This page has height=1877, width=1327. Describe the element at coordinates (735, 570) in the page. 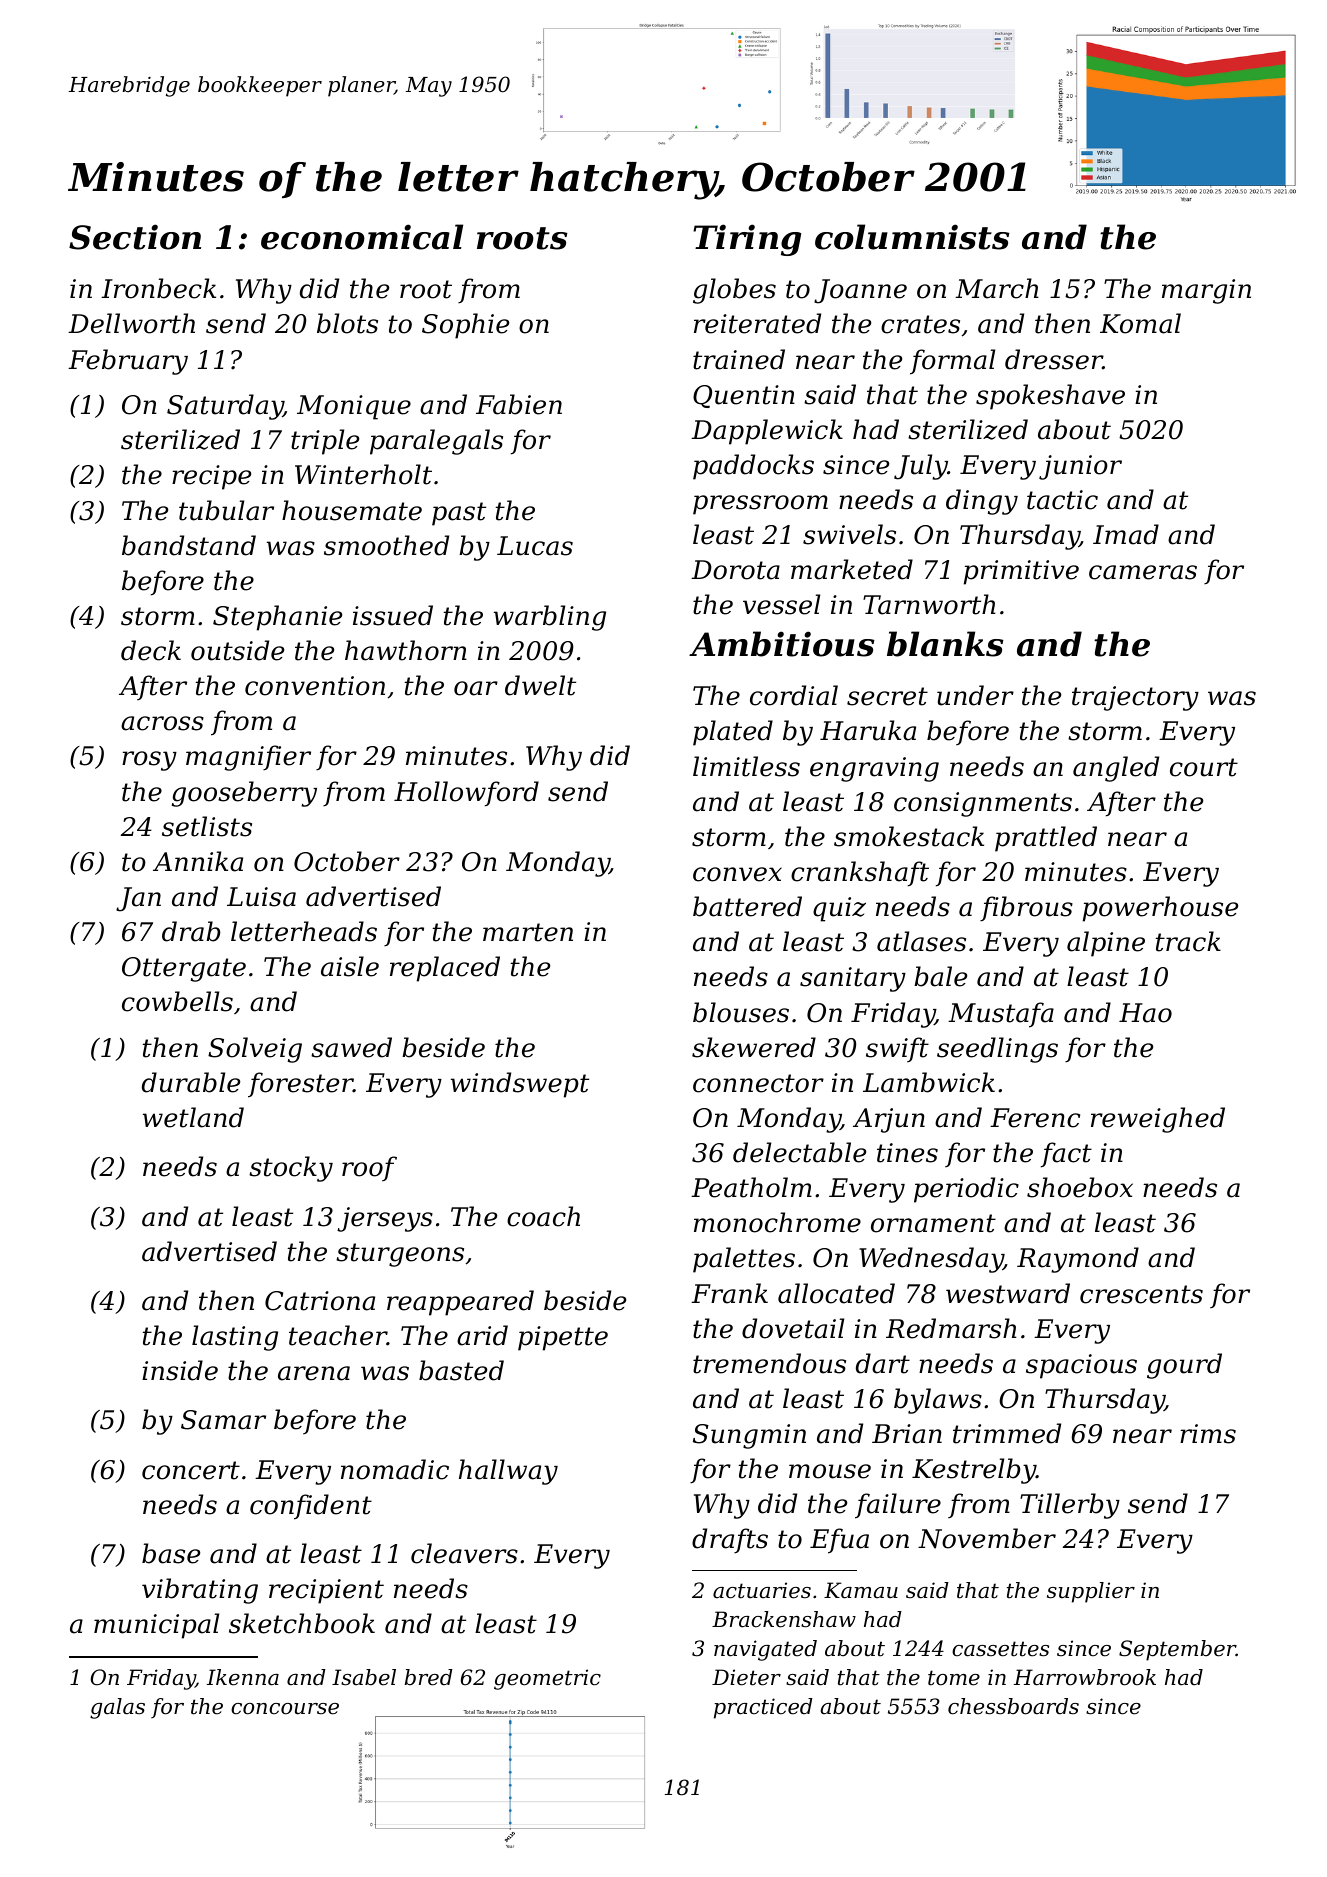

I see `Dorota` at that location.
